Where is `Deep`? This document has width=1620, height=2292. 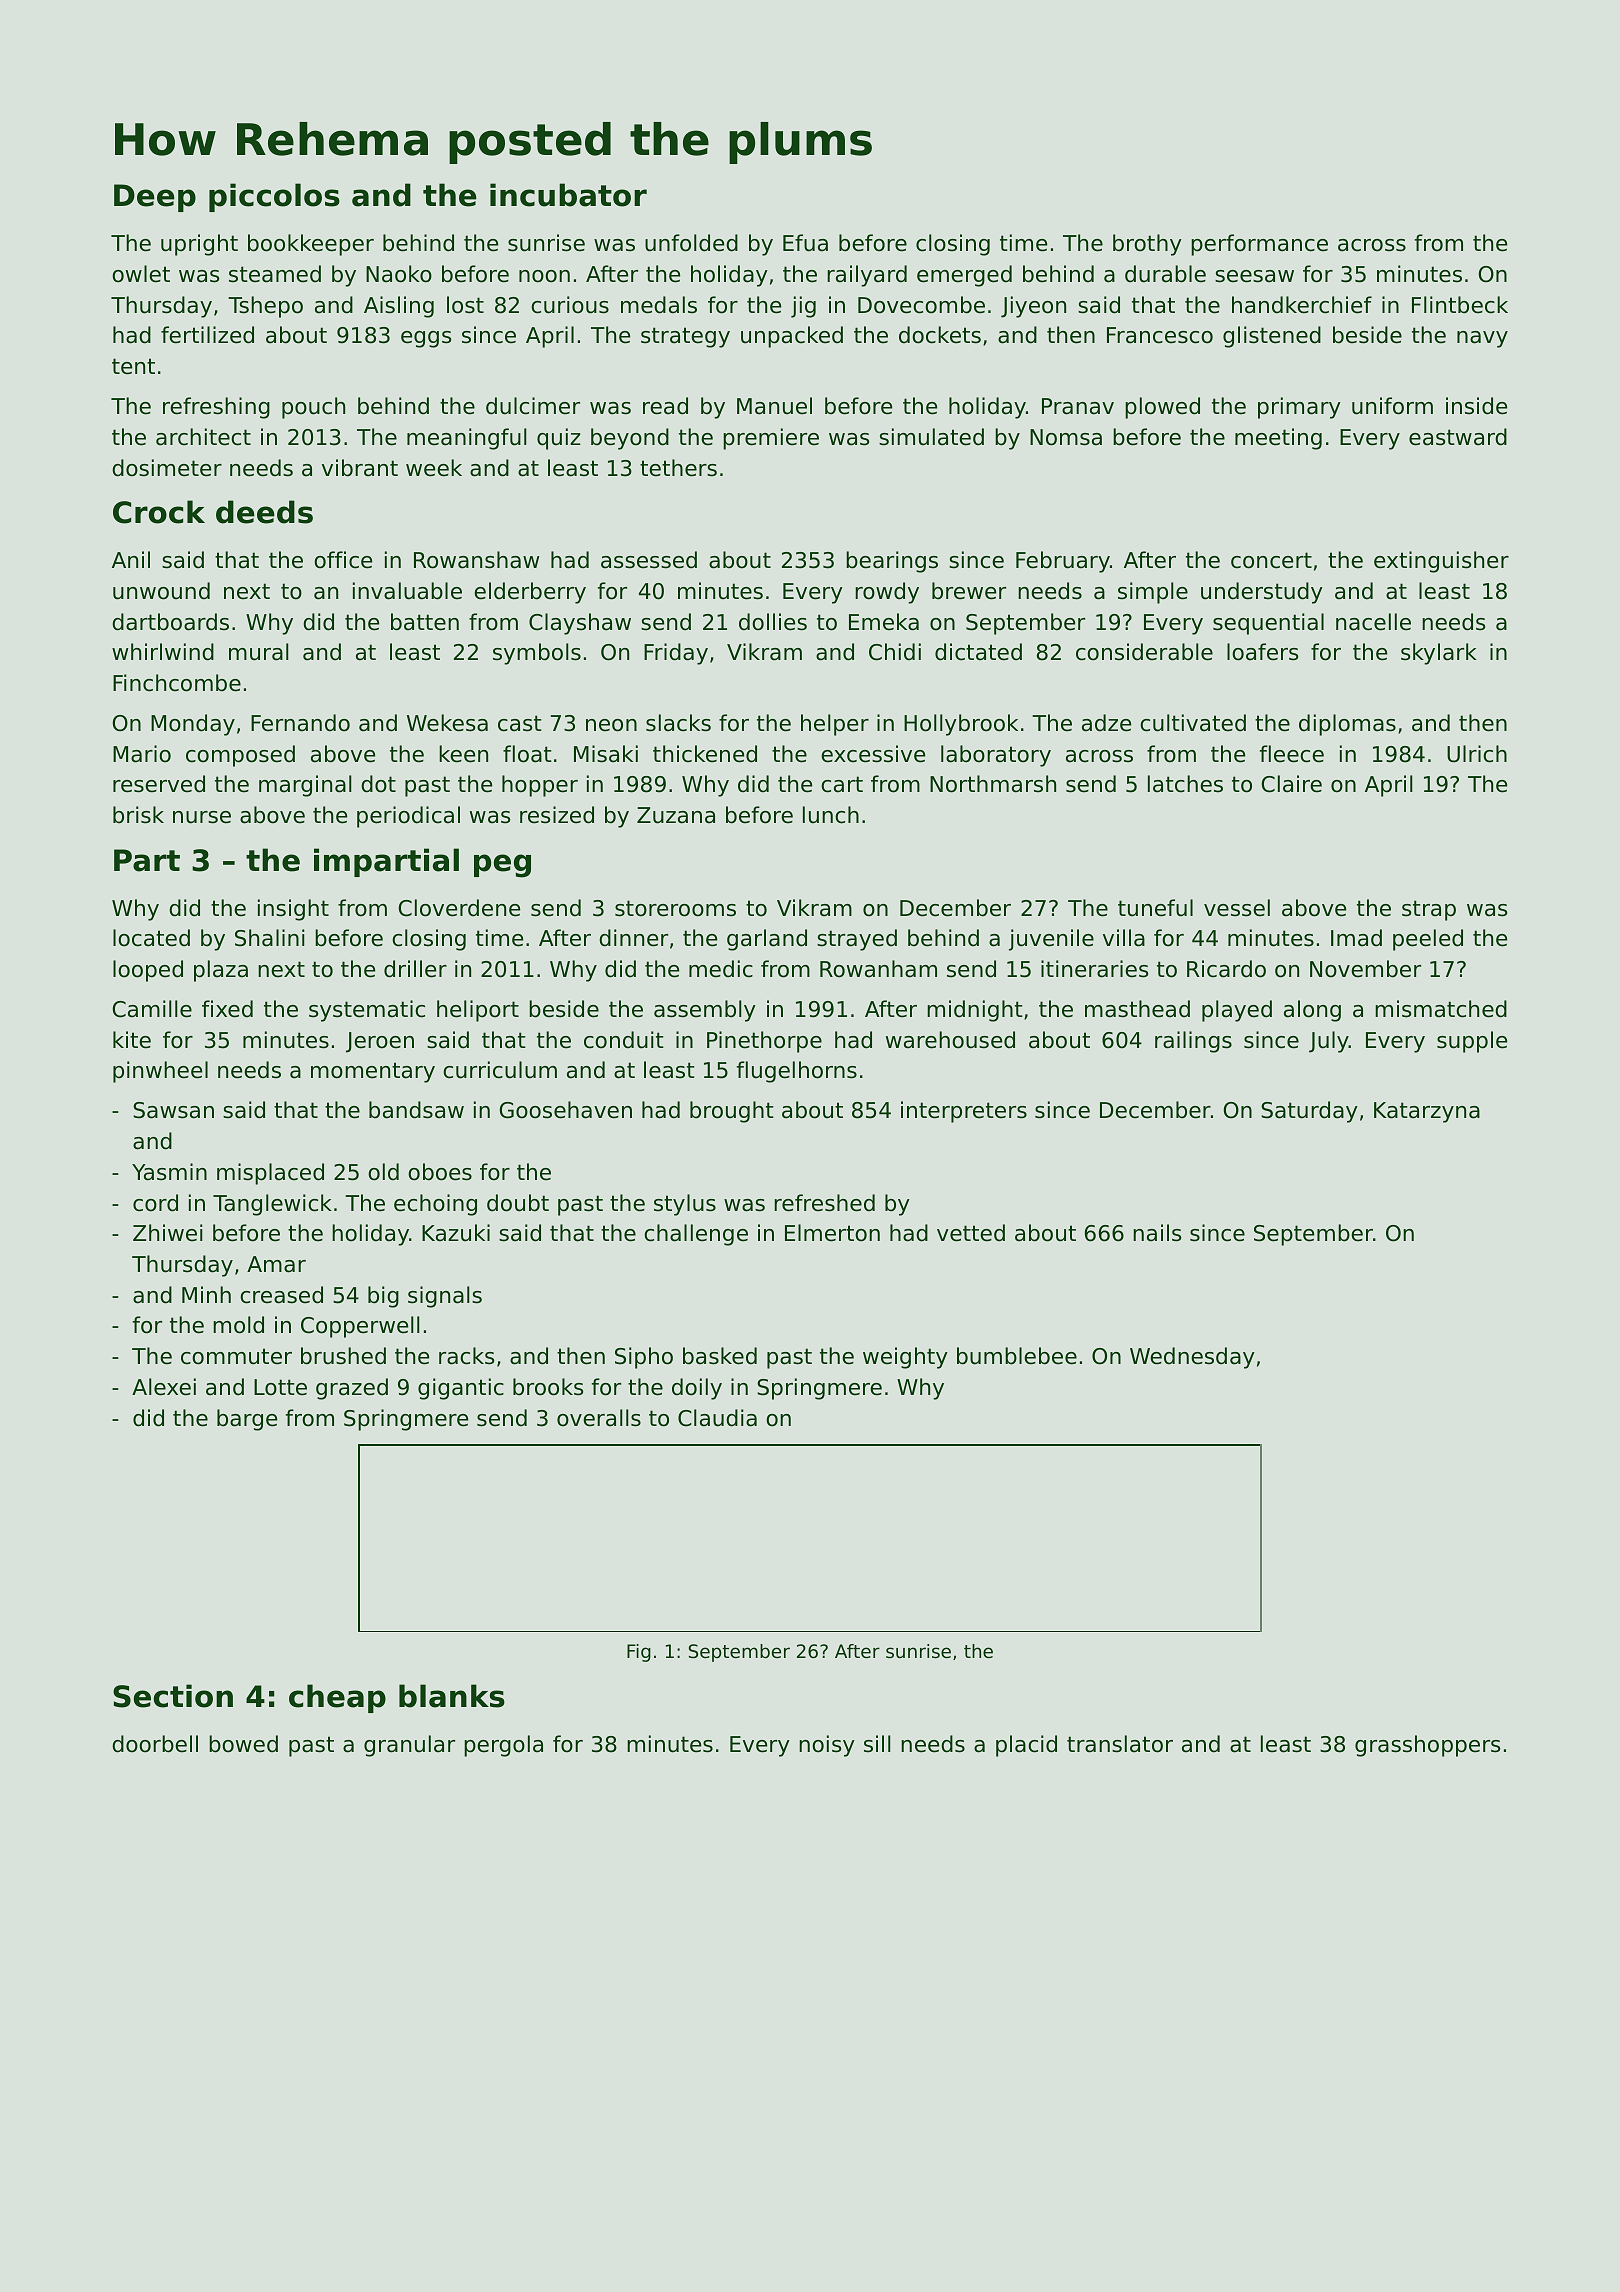 Deep is located at coordinates (155, 198).
